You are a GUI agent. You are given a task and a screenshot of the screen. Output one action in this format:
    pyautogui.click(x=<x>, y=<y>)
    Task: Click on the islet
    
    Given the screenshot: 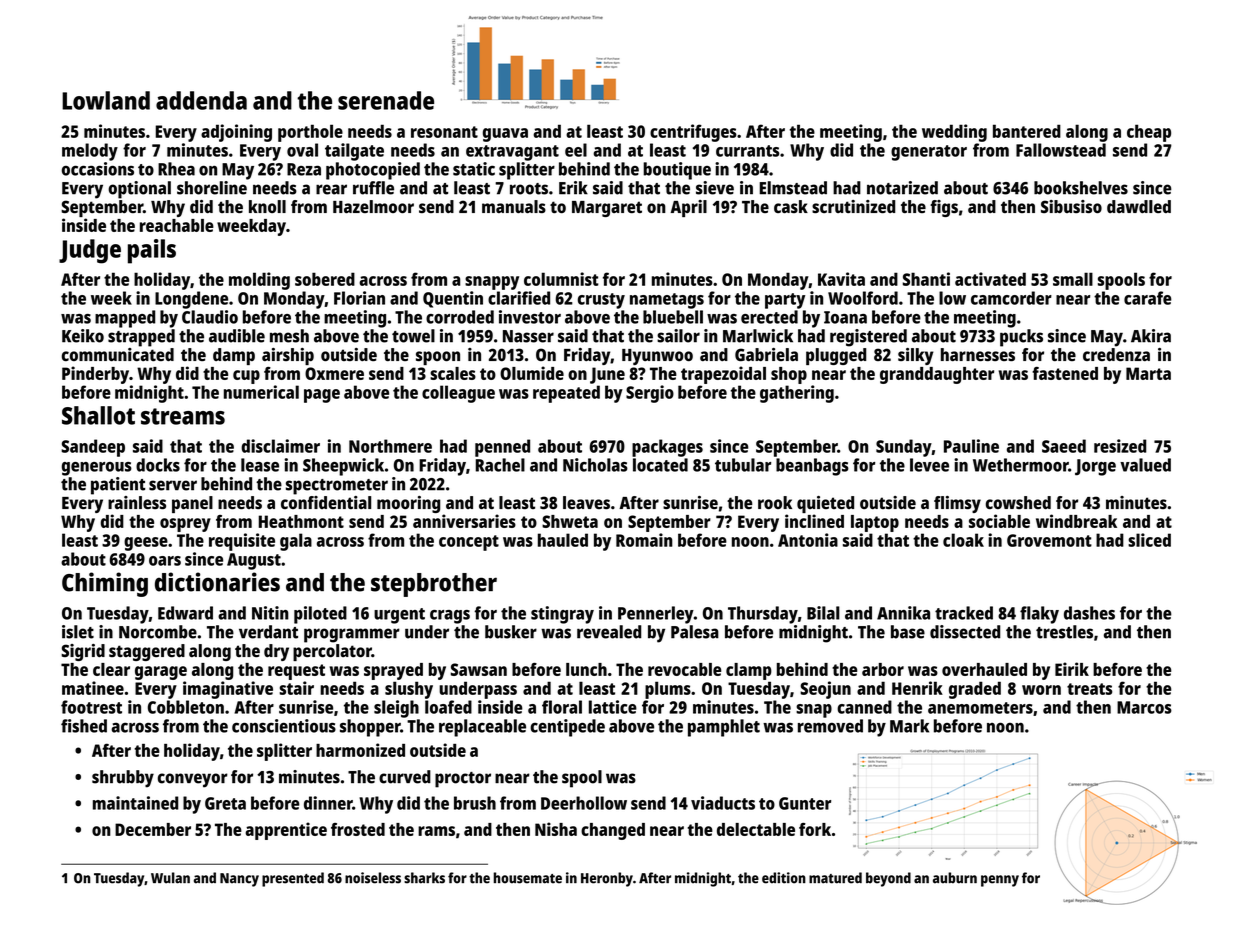 What is the action you would take?
    pyautogui.click(x=78, y=632)
